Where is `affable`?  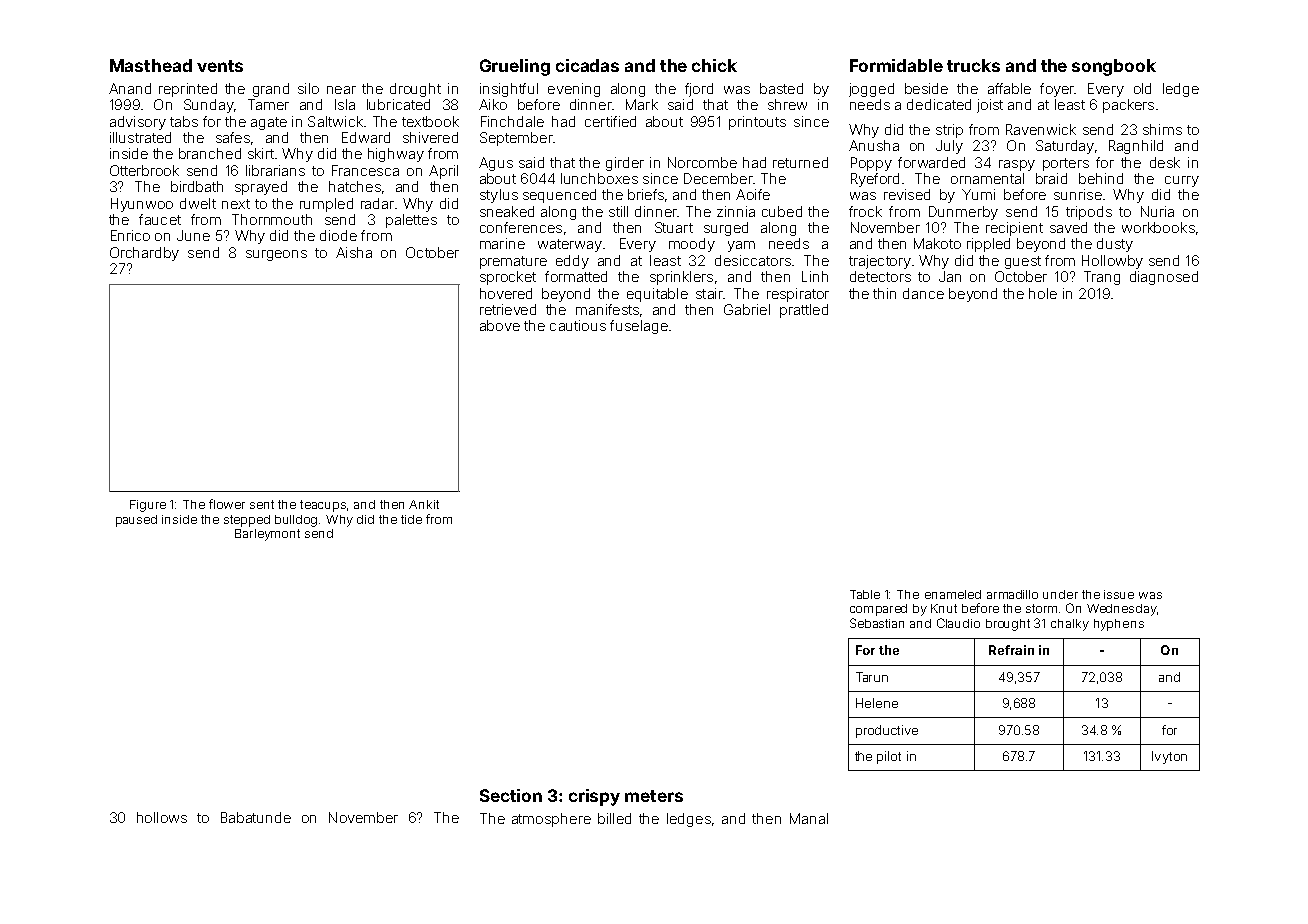
affable is located at coordinates (1009, 88).
